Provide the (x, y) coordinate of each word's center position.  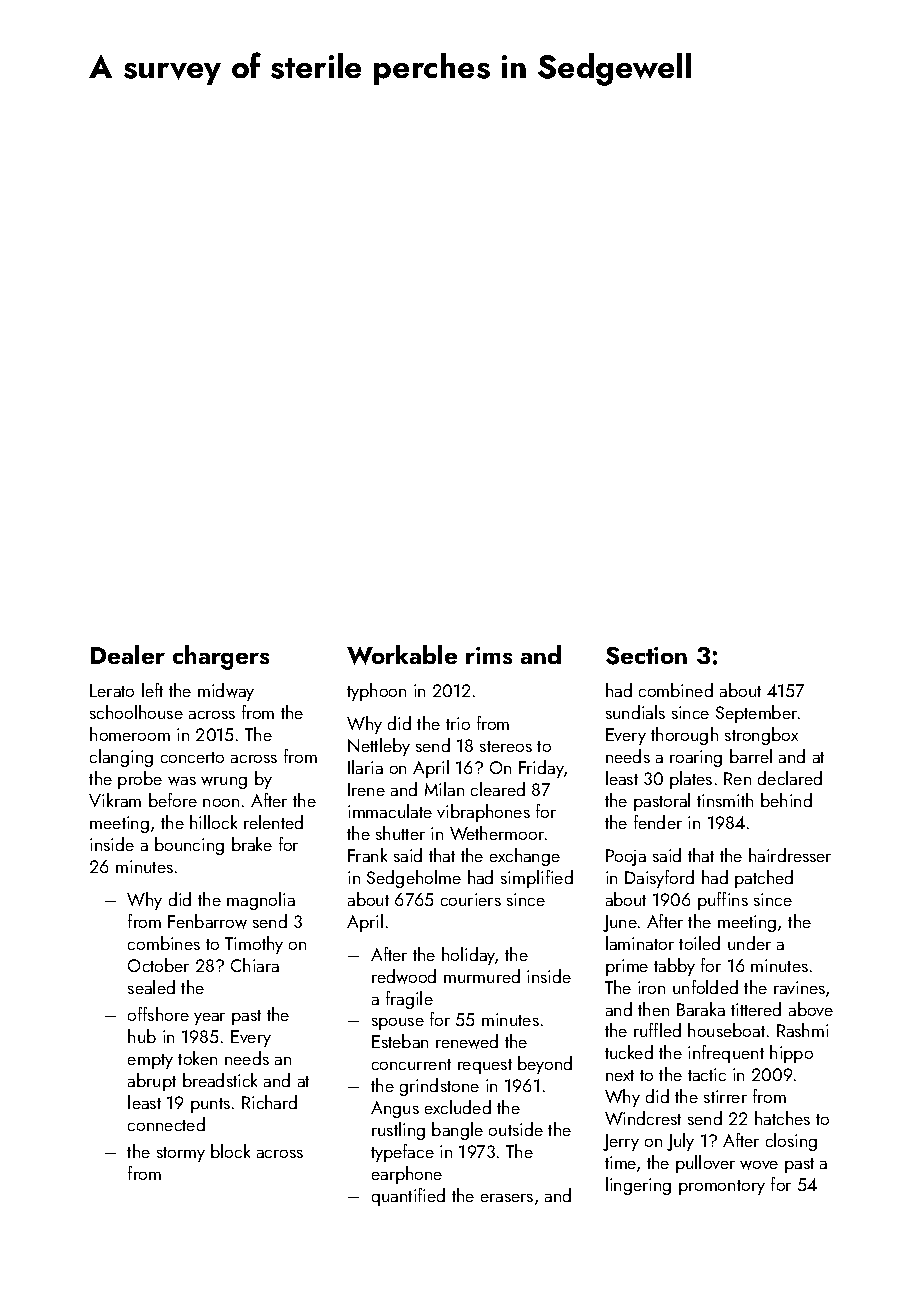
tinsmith (725, 800)
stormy (181, 1154)
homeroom (130, 734)
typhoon (376, 692)
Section (646, 656)
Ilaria (365, 767)
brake (252, 844)
